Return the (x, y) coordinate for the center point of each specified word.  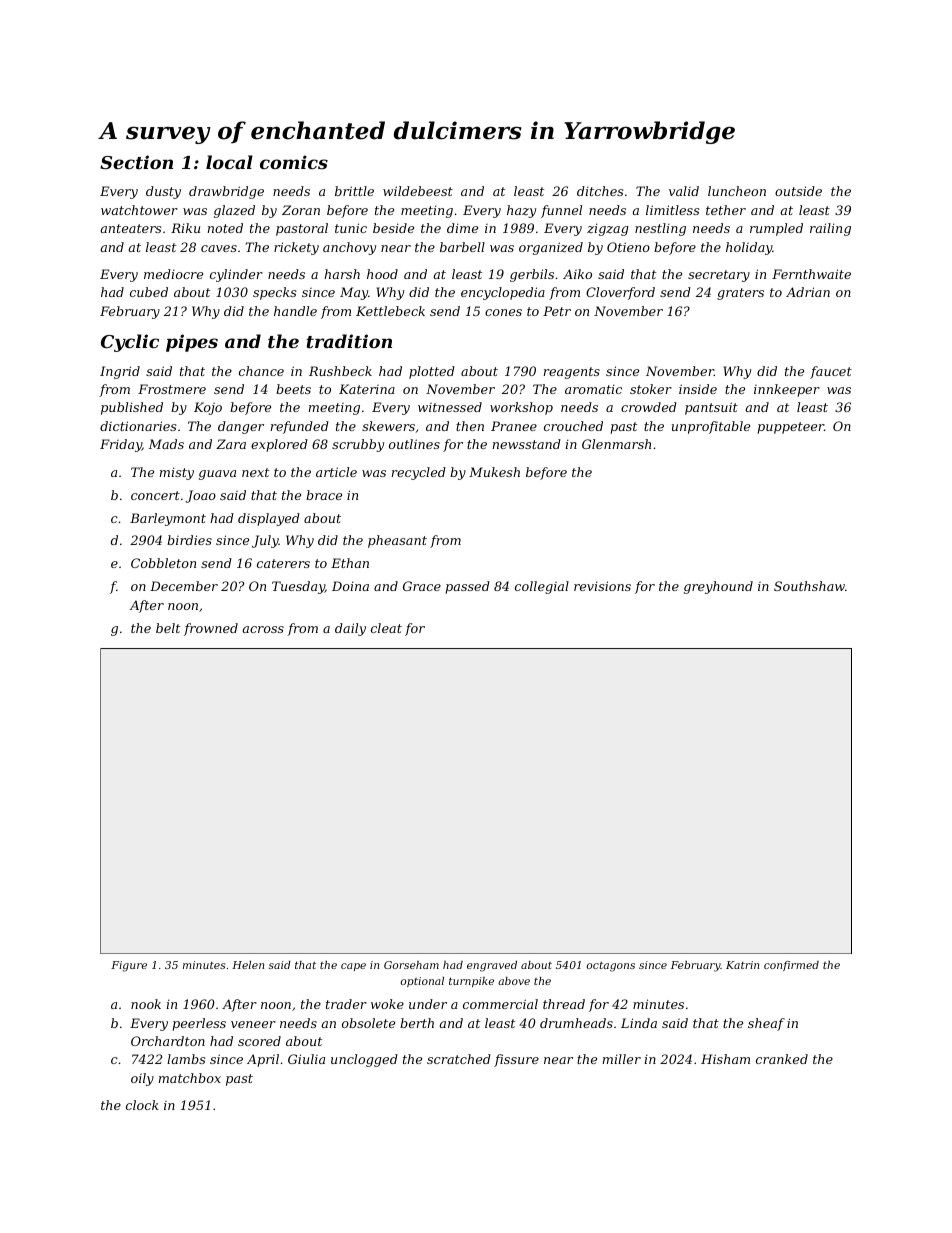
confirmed (791, 966)
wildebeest (418, 191)
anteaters (130, 228)
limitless (672, 210)
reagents (572, 373)
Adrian (808, 292)
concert (155, 495)
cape (353, 967)
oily (142, 1079)
